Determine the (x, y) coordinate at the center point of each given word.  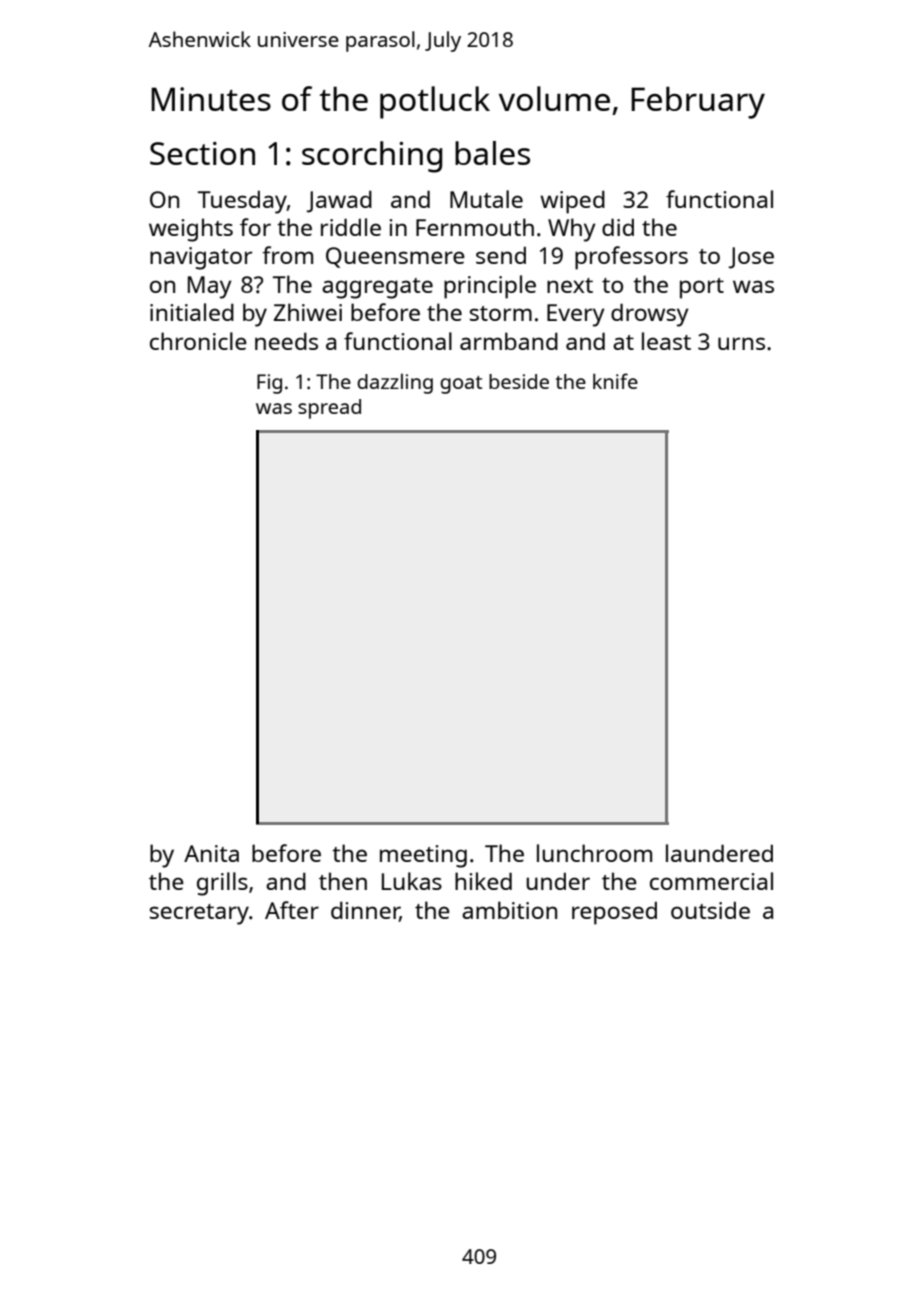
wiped (572, 202)
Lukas (412, 881)
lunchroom (594, 853)
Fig (269, 384)
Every (576, 315)
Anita (211, 853)
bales (492, 153)
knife (615, 381)
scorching (372, 157)
